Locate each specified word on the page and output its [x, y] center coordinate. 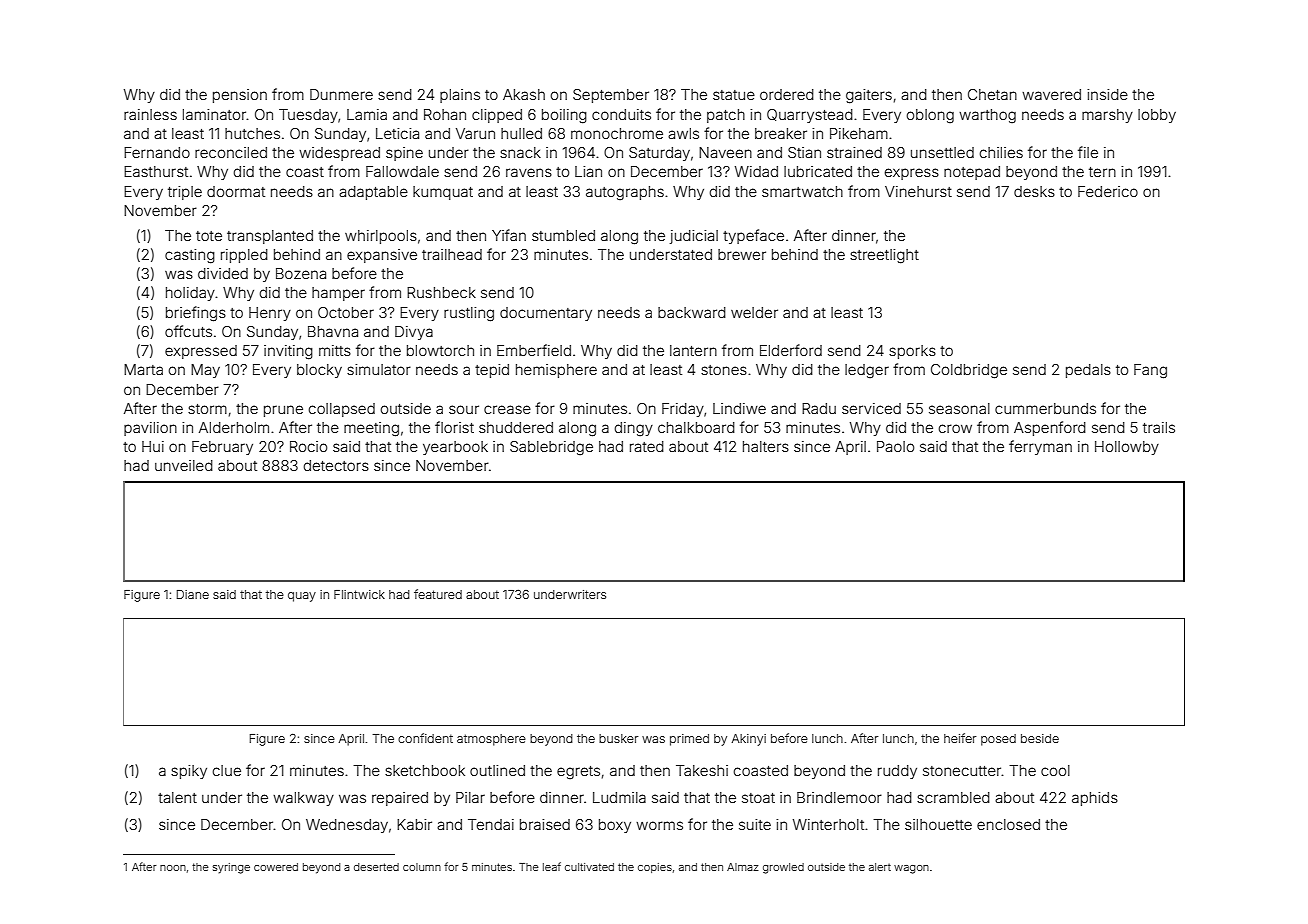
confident [425, 738]
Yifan [509, 235]
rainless [150, 114]
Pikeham [859, 133]
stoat [758, 798]
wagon [911, 869]
